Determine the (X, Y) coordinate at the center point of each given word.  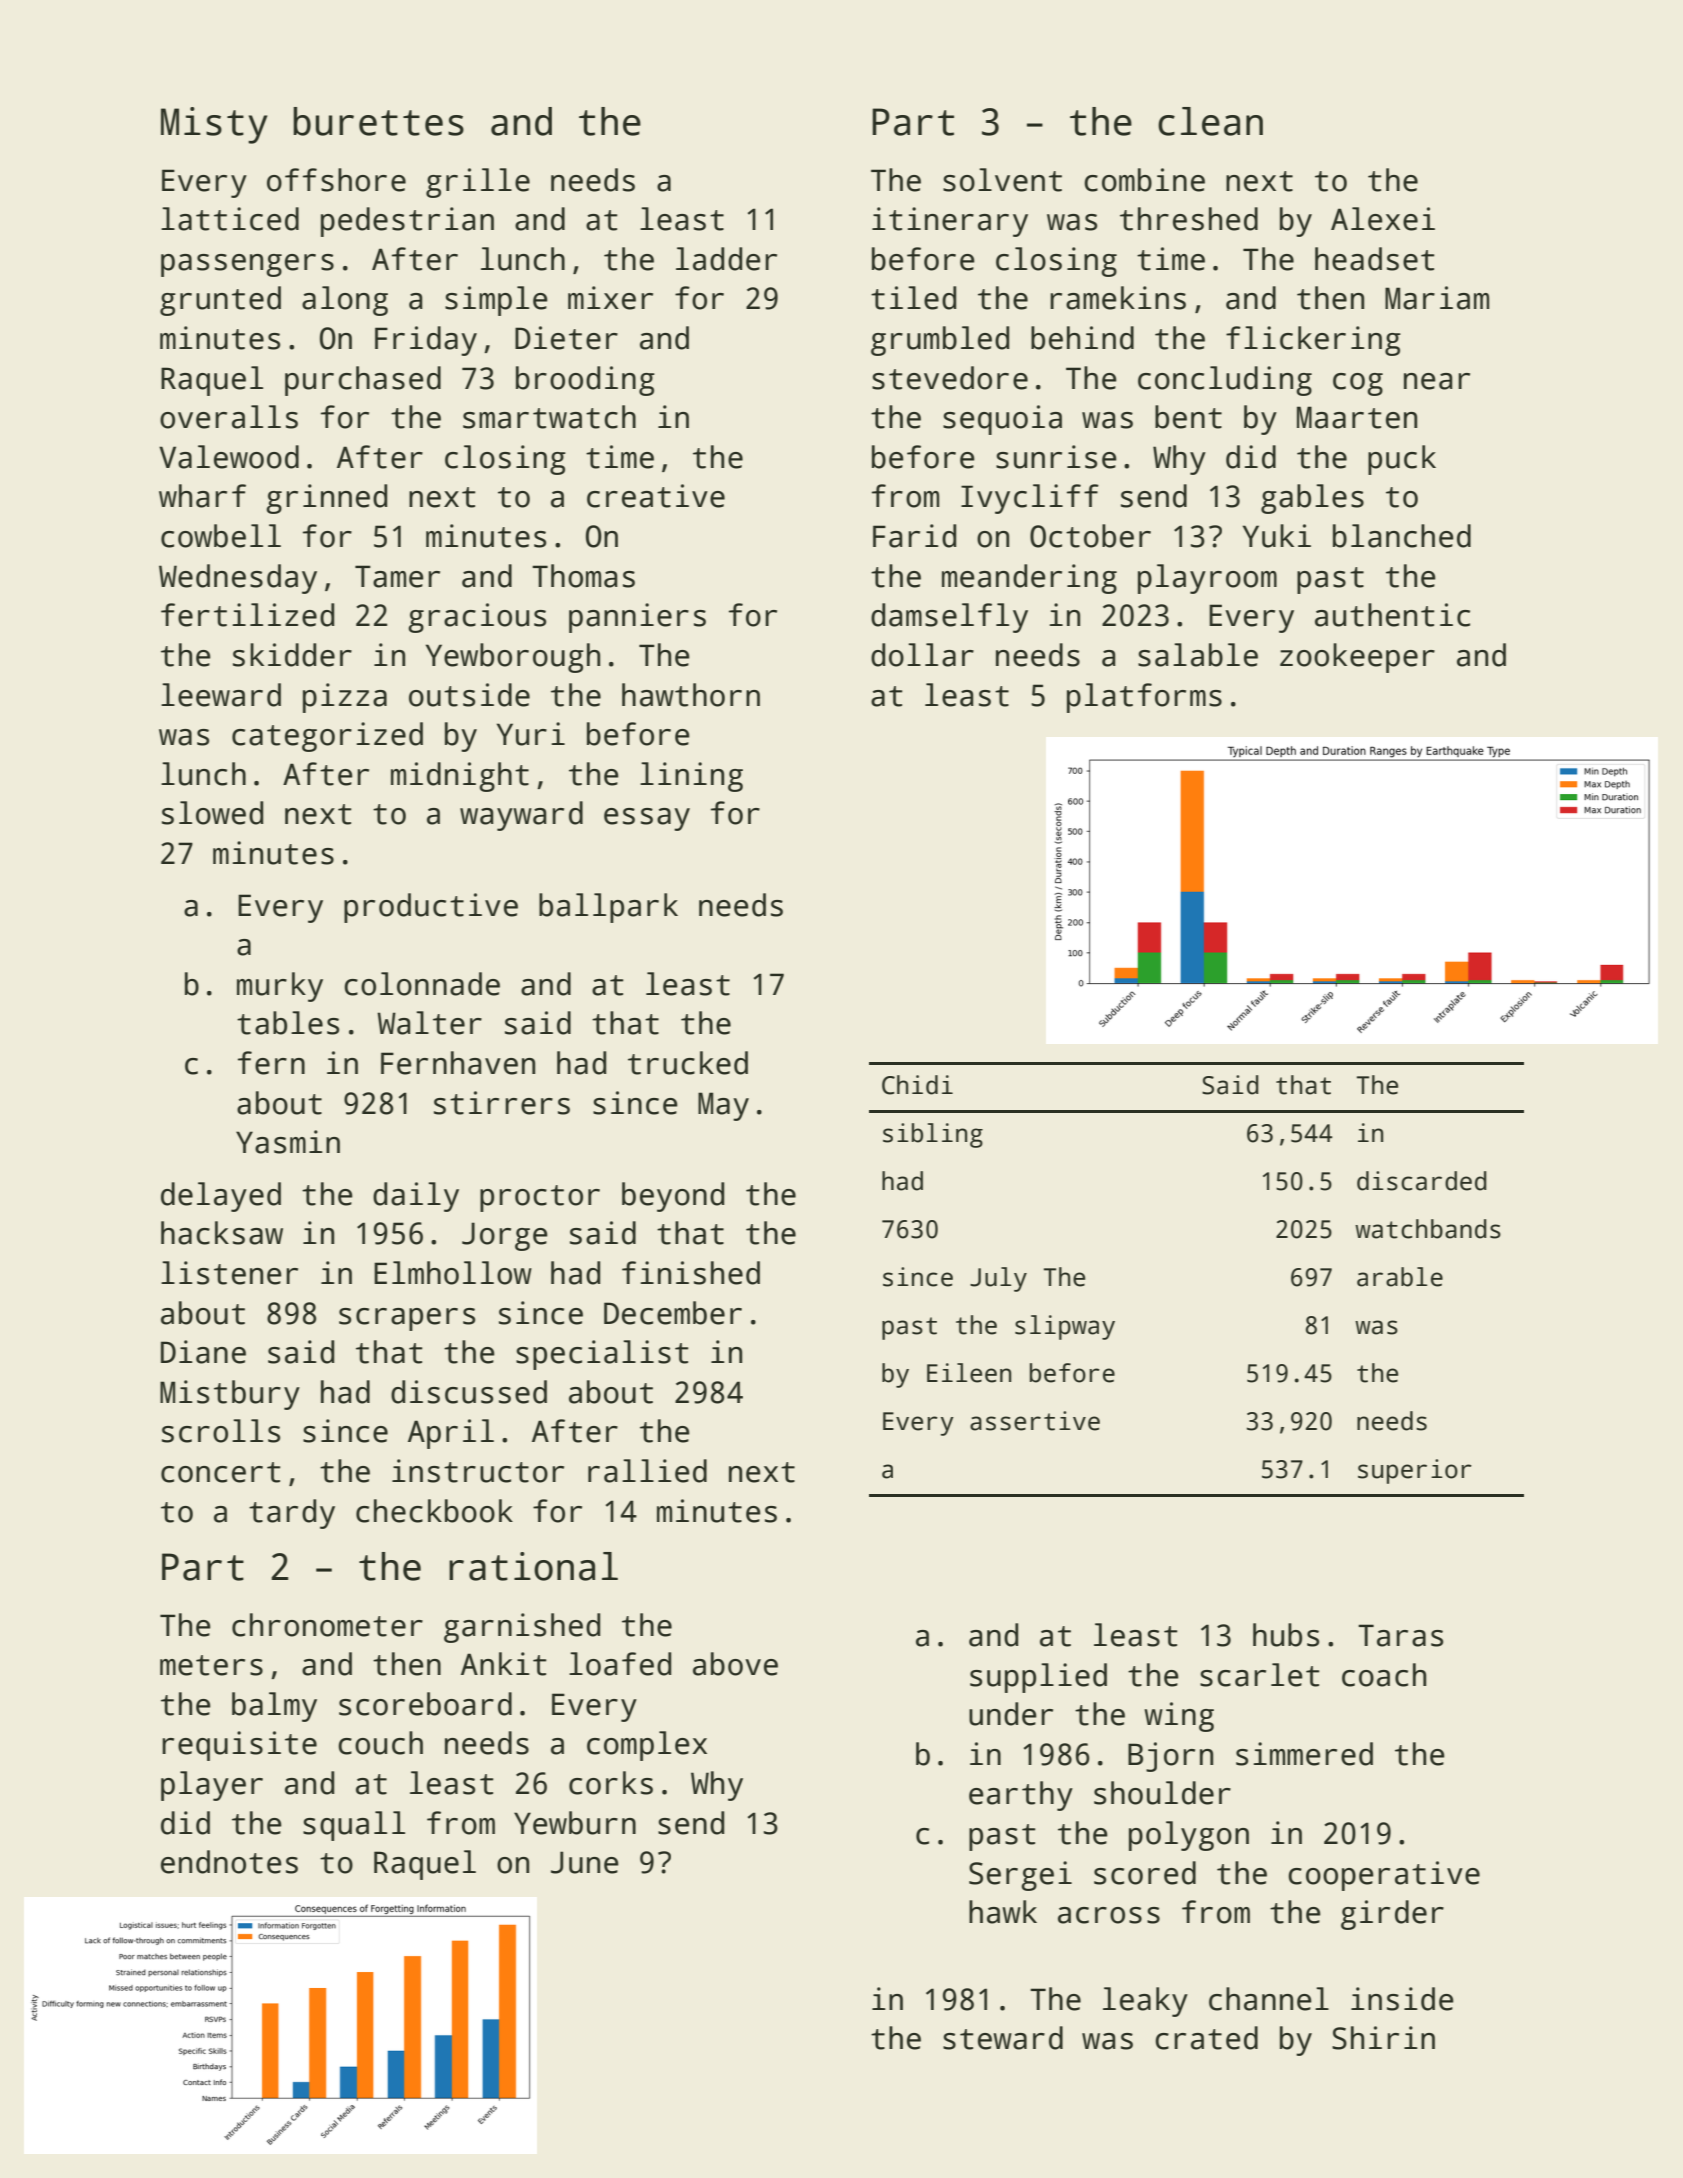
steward (1003, 2038)
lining (691, 777)
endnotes (229, 1862)
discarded (1422, 1181)
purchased (363, 381)
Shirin (1383, 2038)
